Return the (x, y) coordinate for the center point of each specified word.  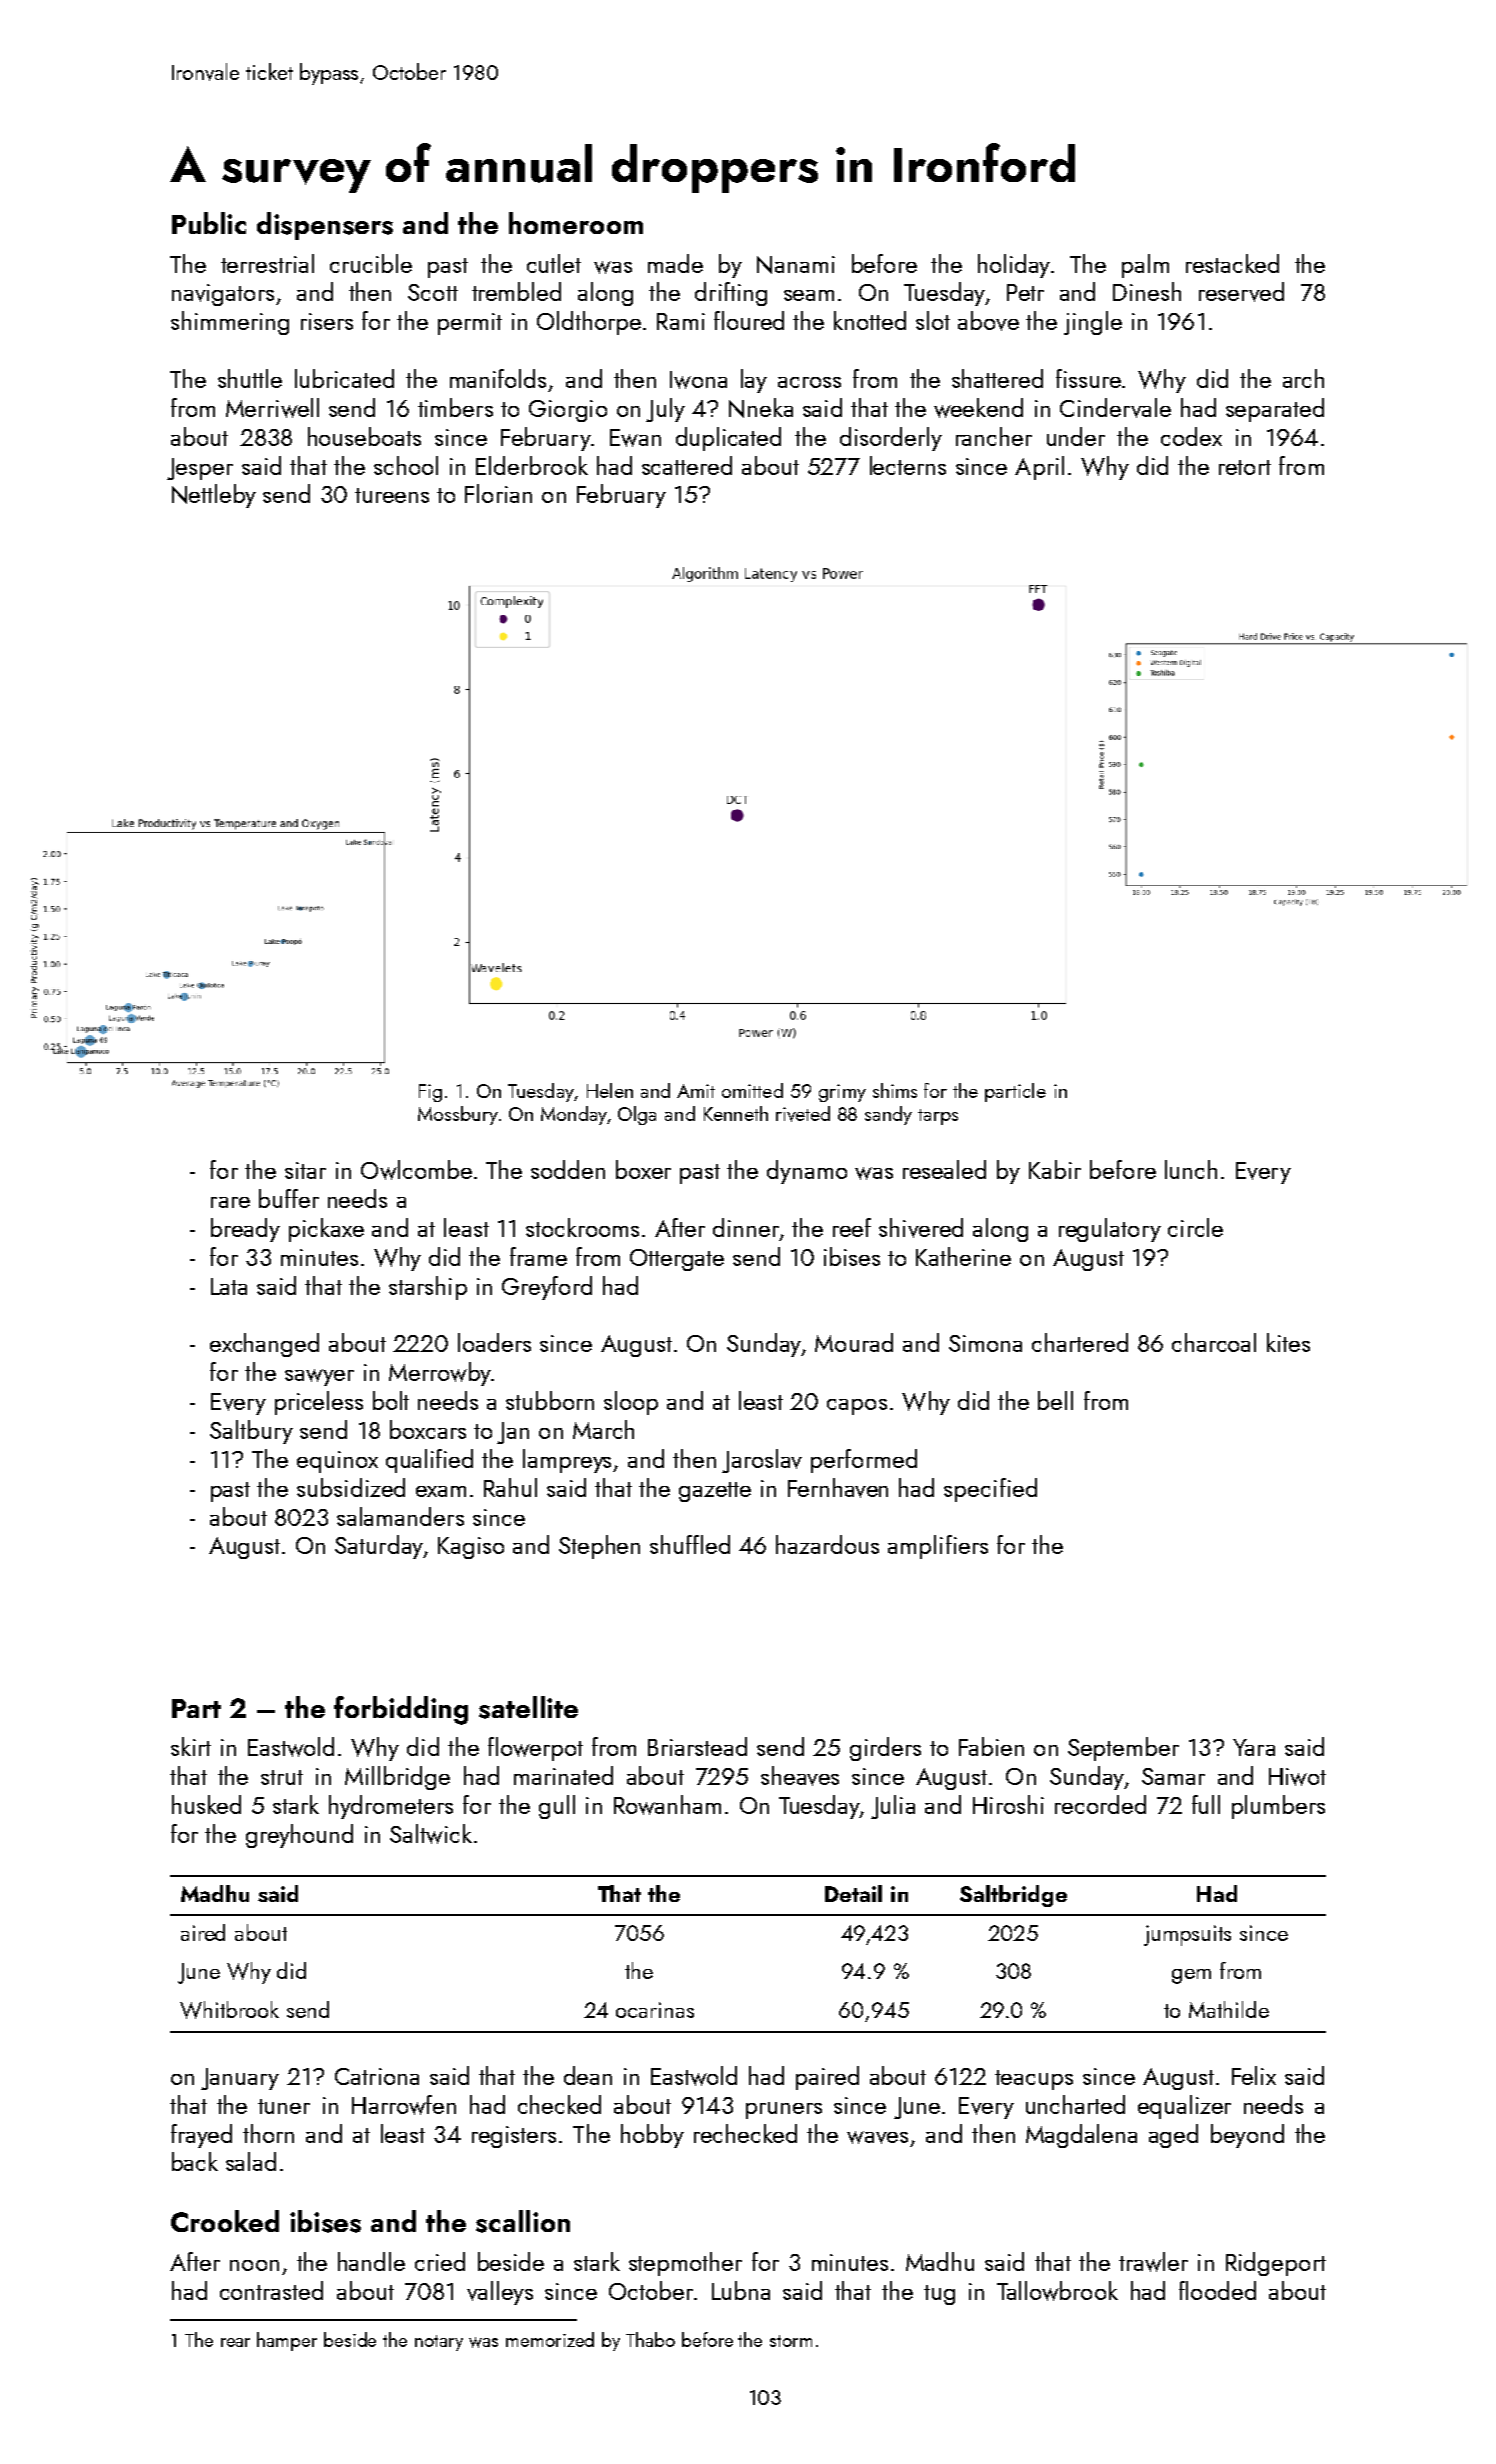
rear (235, 2342)
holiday (1014, 266)
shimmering (230, 323)
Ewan (635, 438)
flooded (1217, 2290)
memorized (550, 2339)
